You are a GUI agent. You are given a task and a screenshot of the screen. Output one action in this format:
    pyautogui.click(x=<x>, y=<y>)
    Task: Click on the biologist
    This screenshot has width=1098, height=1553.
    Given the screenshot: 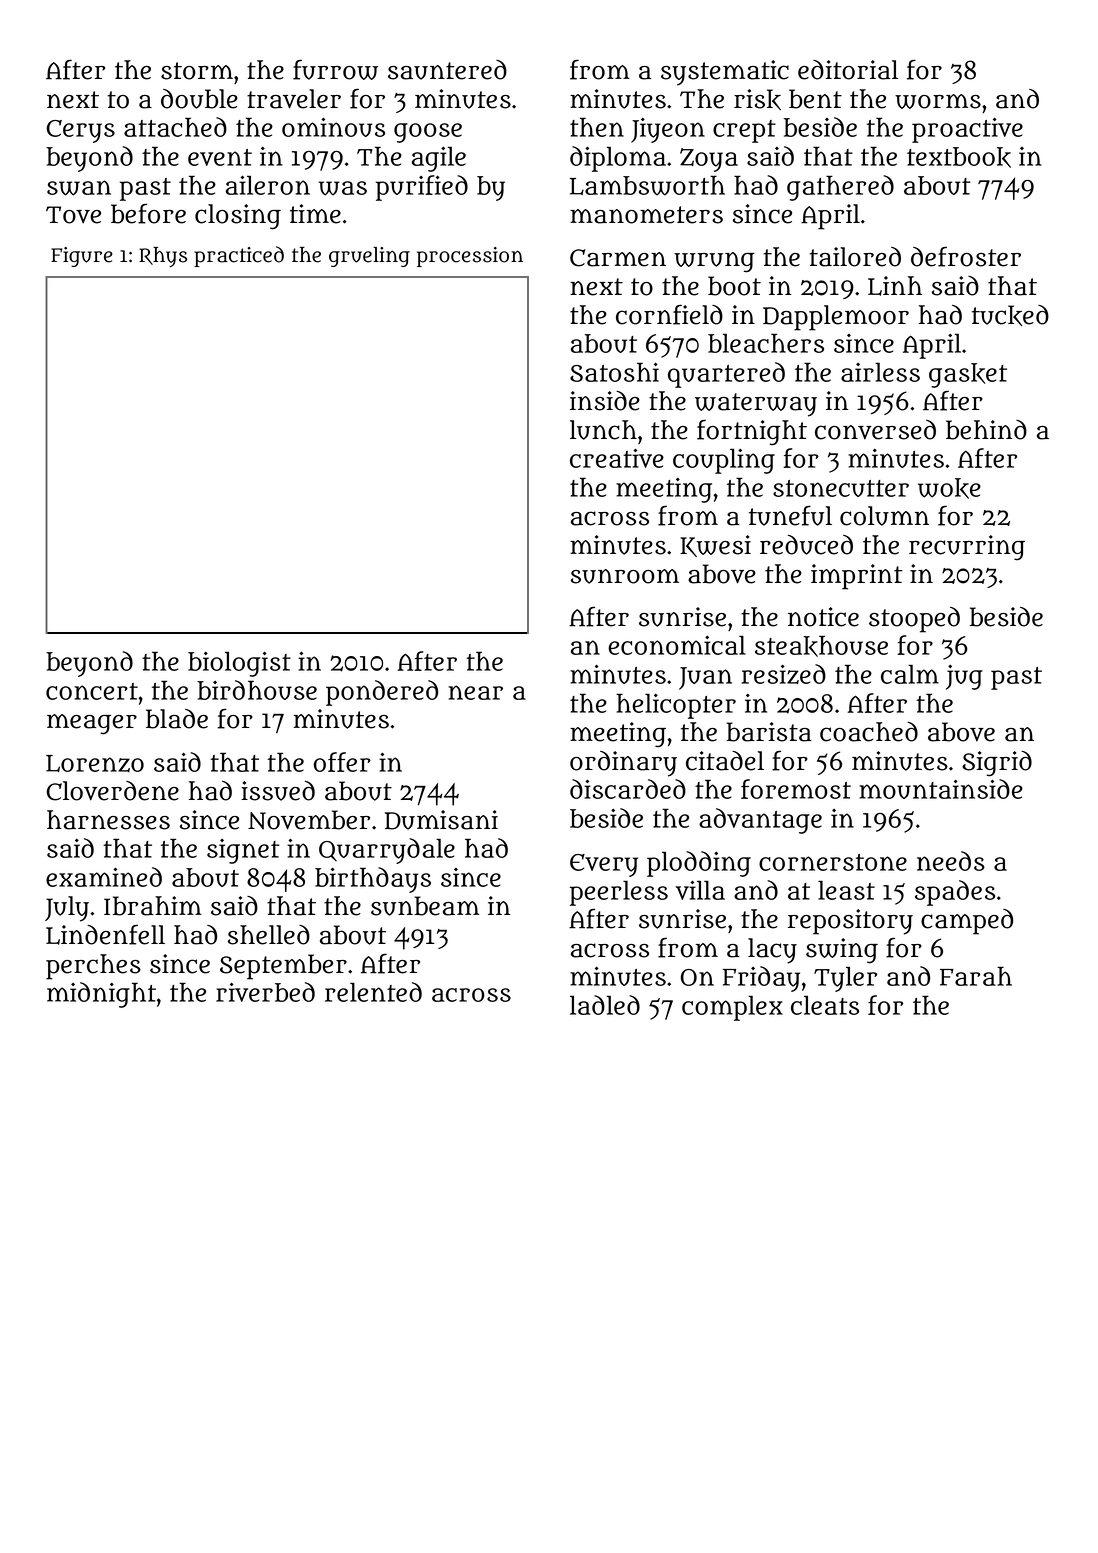 What is the action you would take?
    pyautogui.click(x=239, y=664)
